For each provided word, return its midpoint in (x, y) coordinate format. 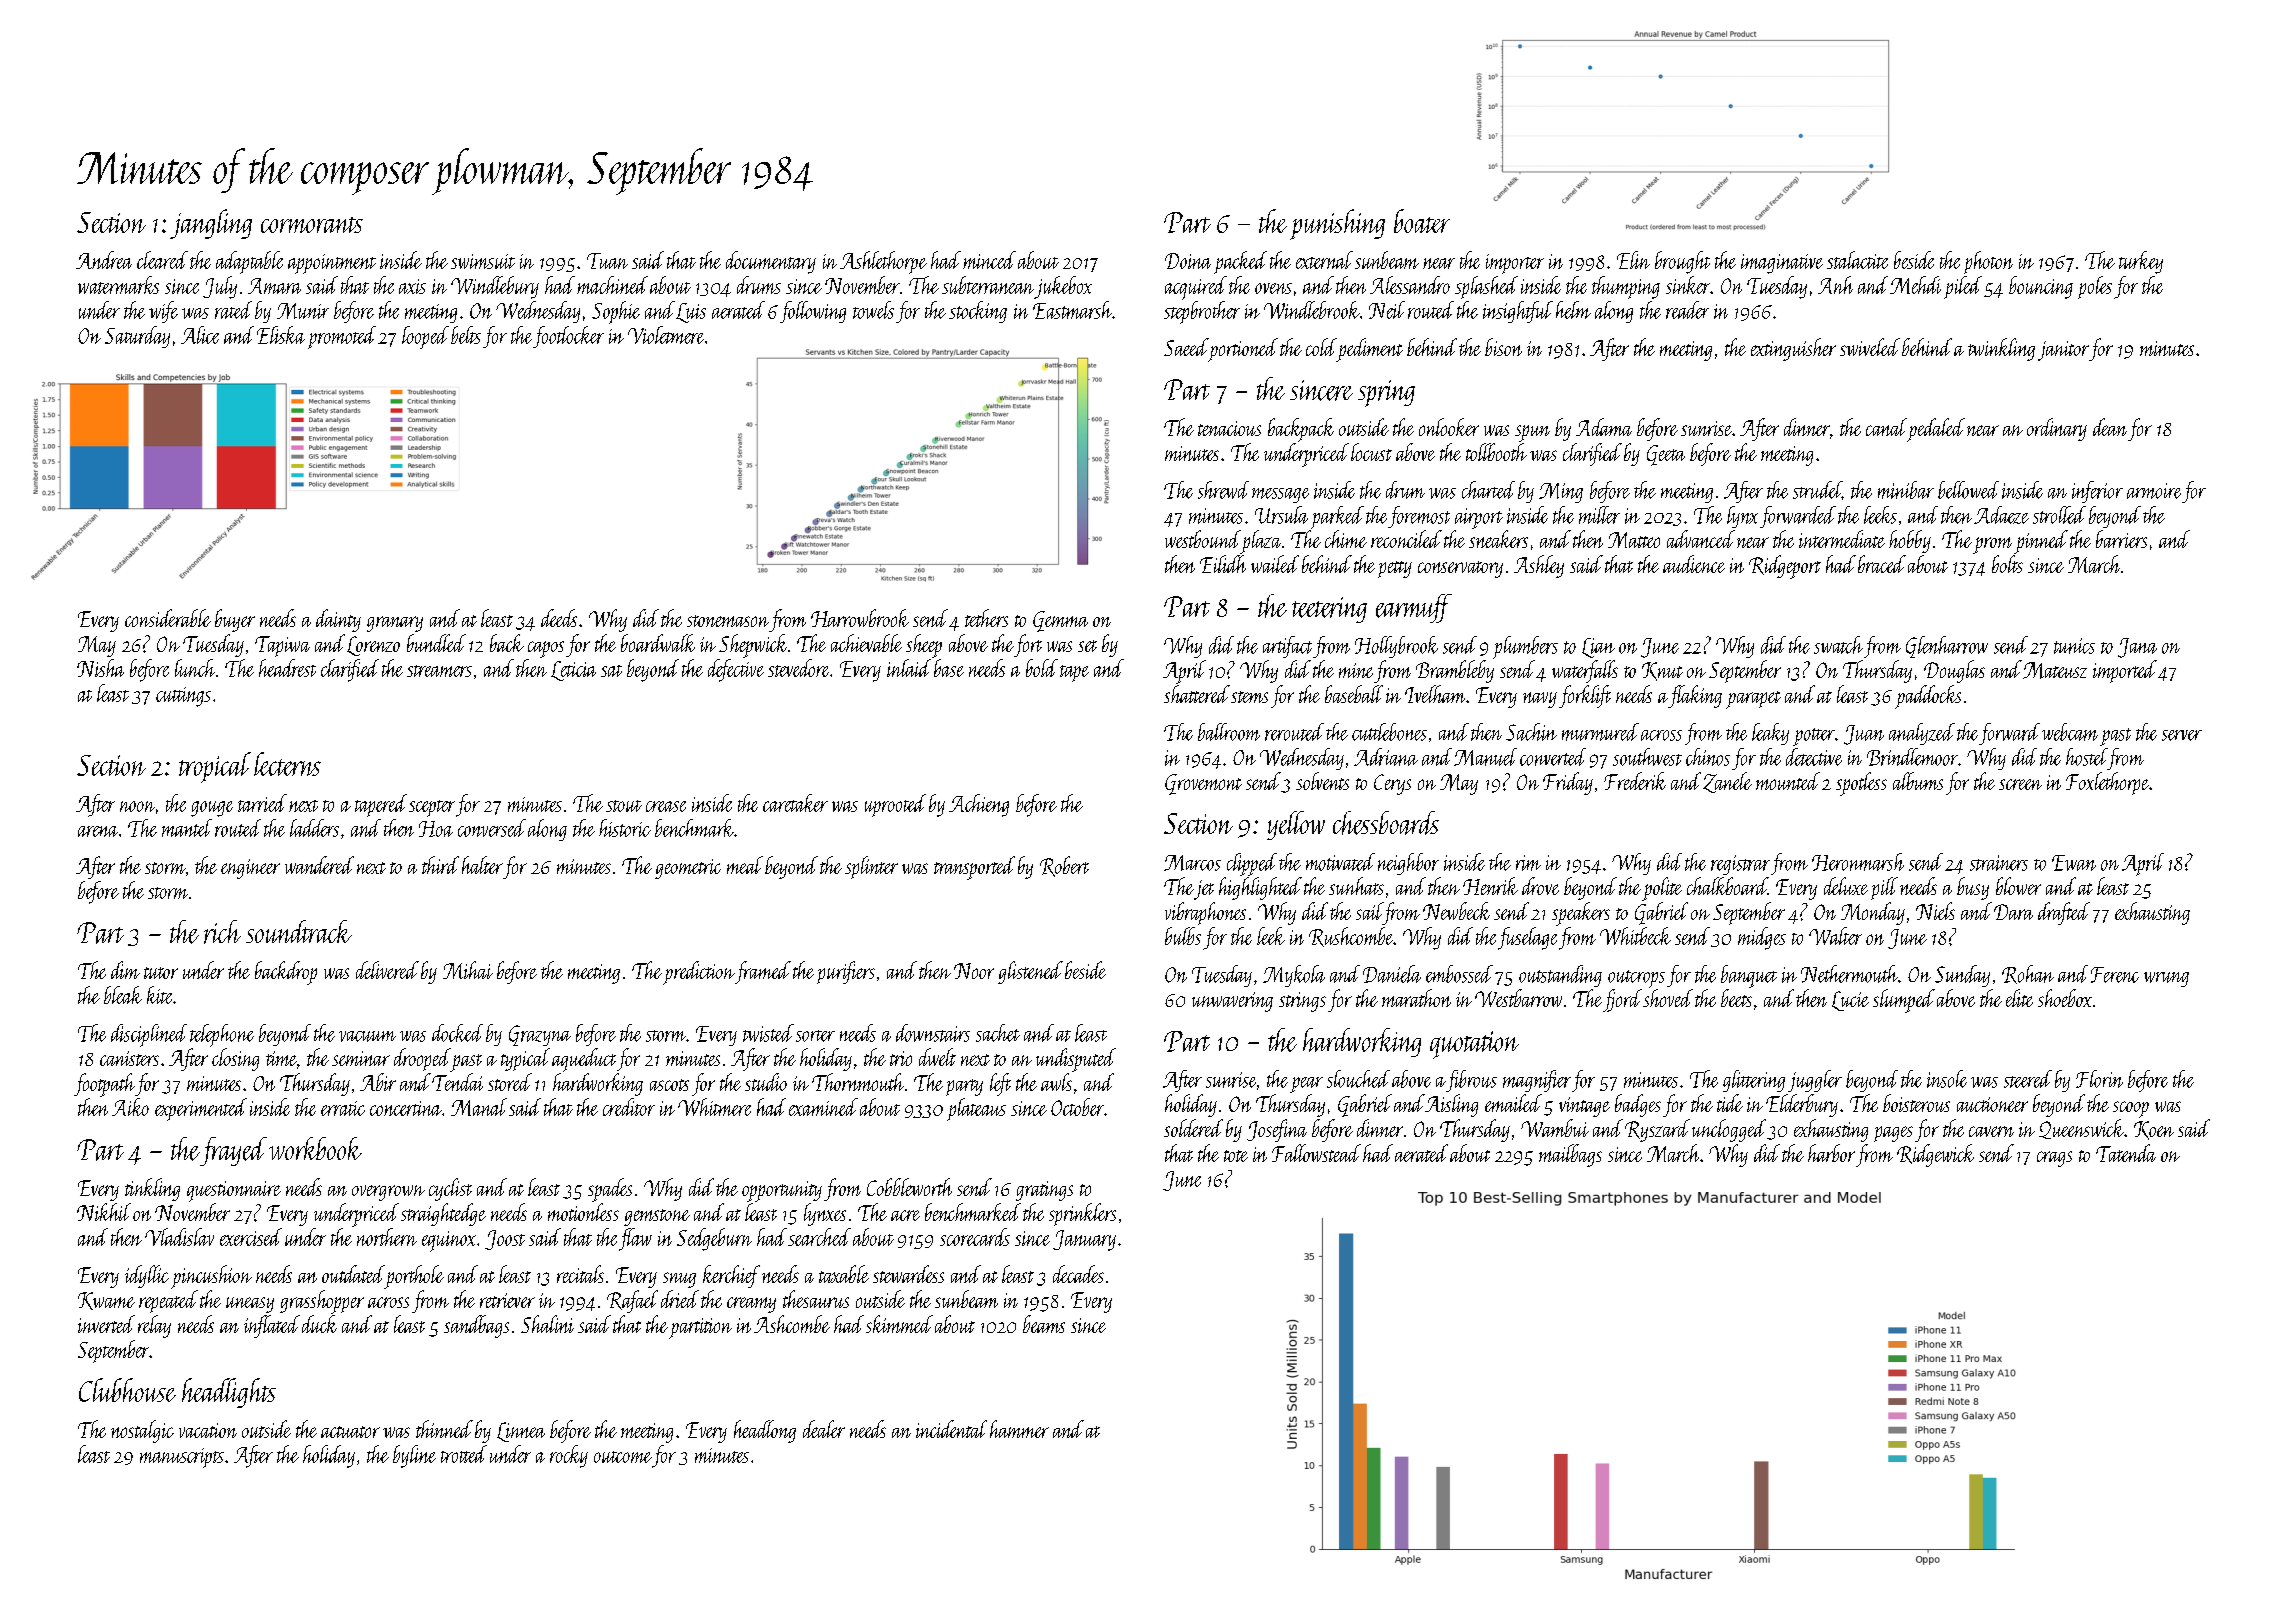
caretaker (795, 803)
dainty (338, 620)
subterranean (988, 285)
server (2182, 735)
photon (1988, 262)
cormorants (312, 225)
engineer (250, 869)
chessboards (1386, 823)
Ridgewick (1935, 1155)
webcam (2070, 732)
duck (319, 1324)
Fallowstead (1316, 1153)
